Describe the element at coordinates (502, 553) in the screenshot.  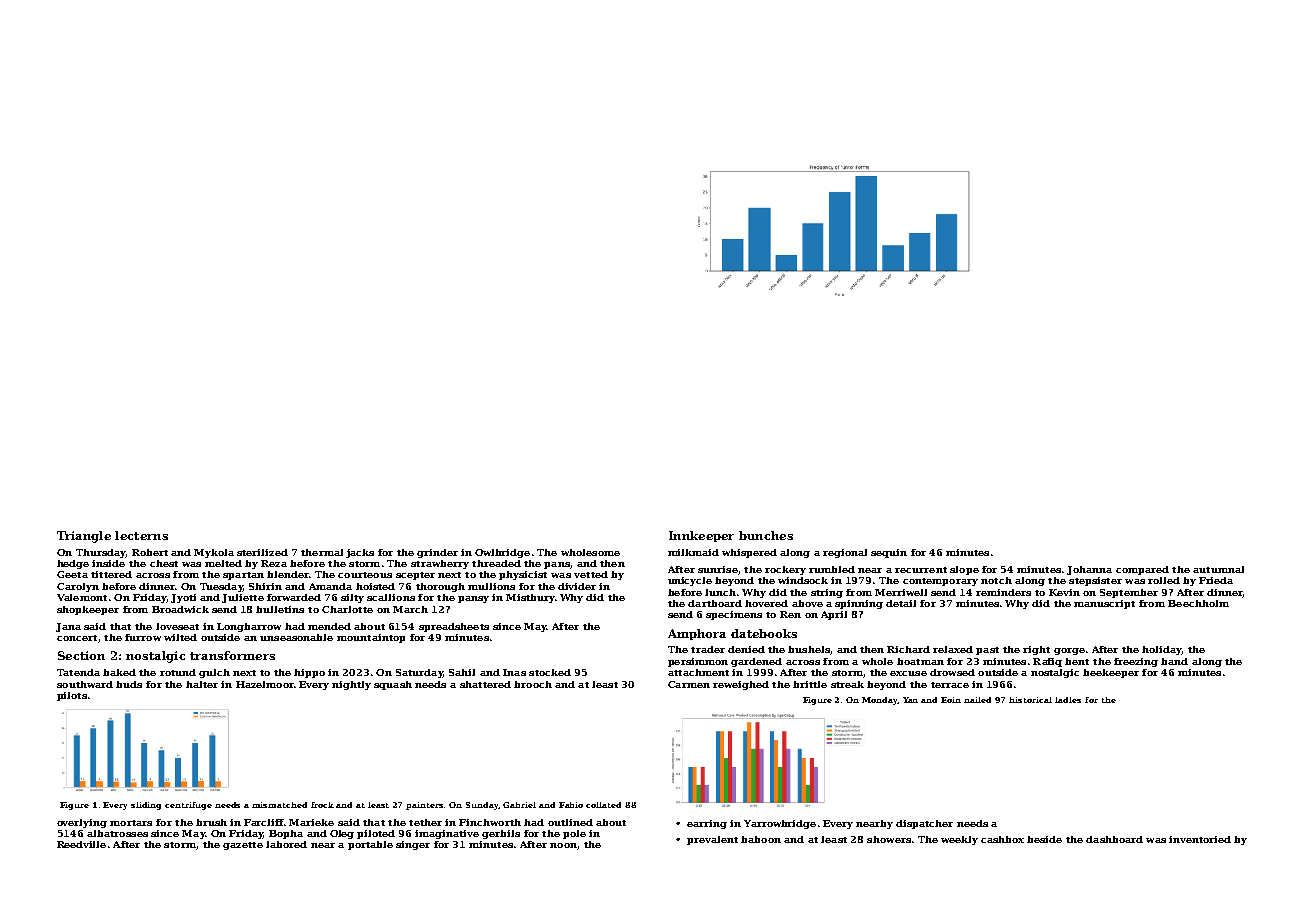
I see `Owlbridge` at that location.
